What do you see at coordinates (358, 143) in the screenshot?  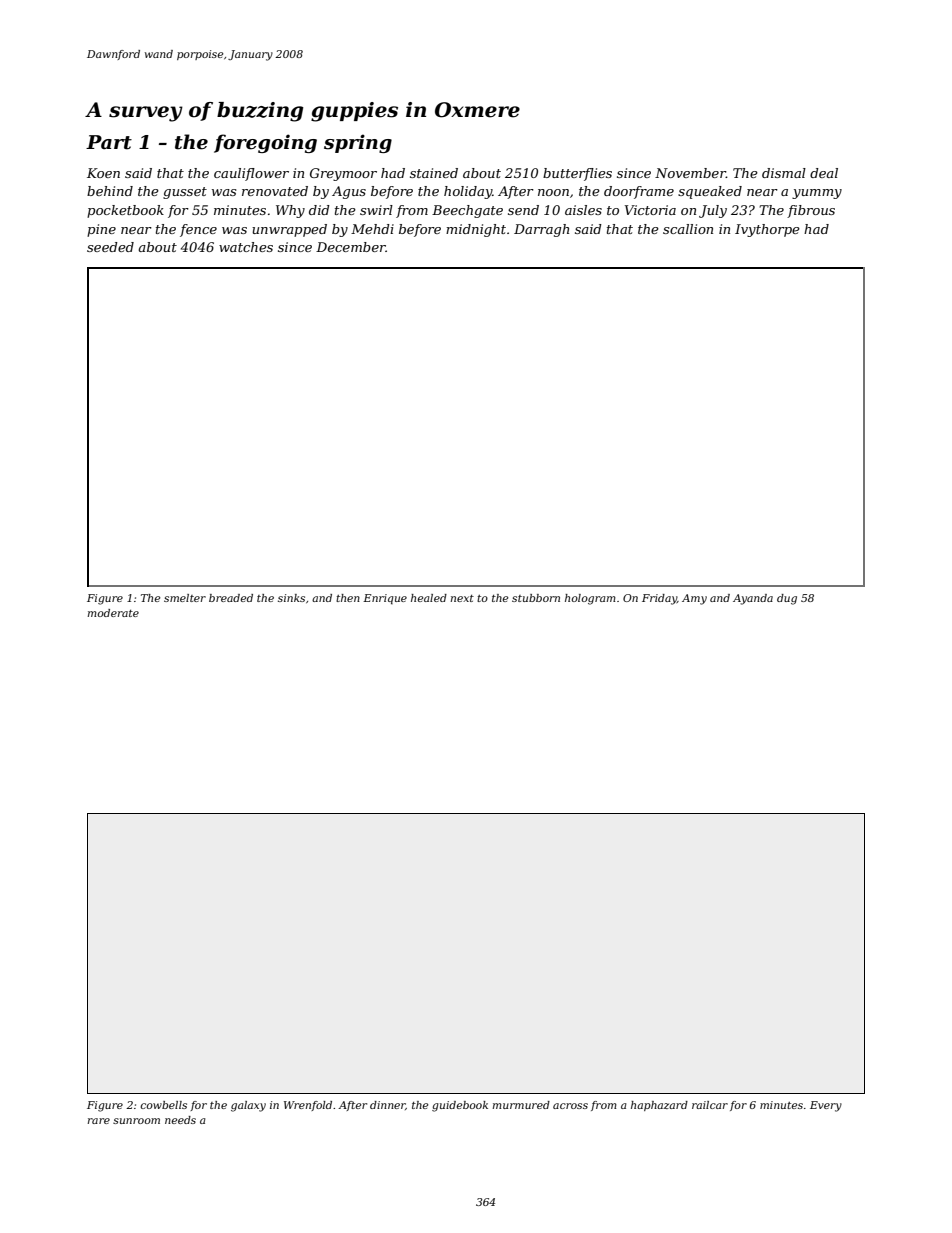 I see `spring` at bounding box center [358, 143].
